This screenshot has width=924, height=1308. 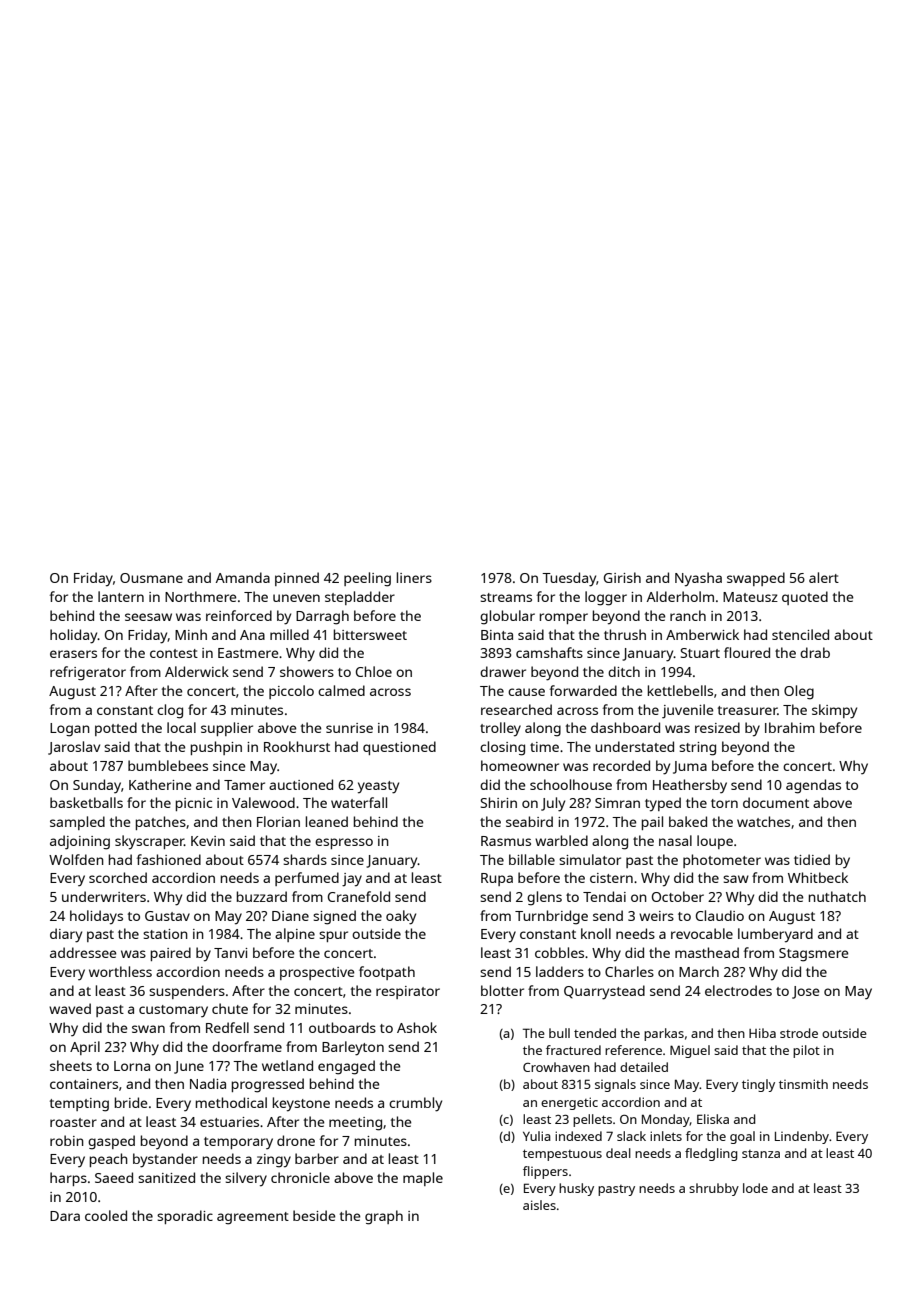 I want to click on photometer, so click(x=722, y=861).
